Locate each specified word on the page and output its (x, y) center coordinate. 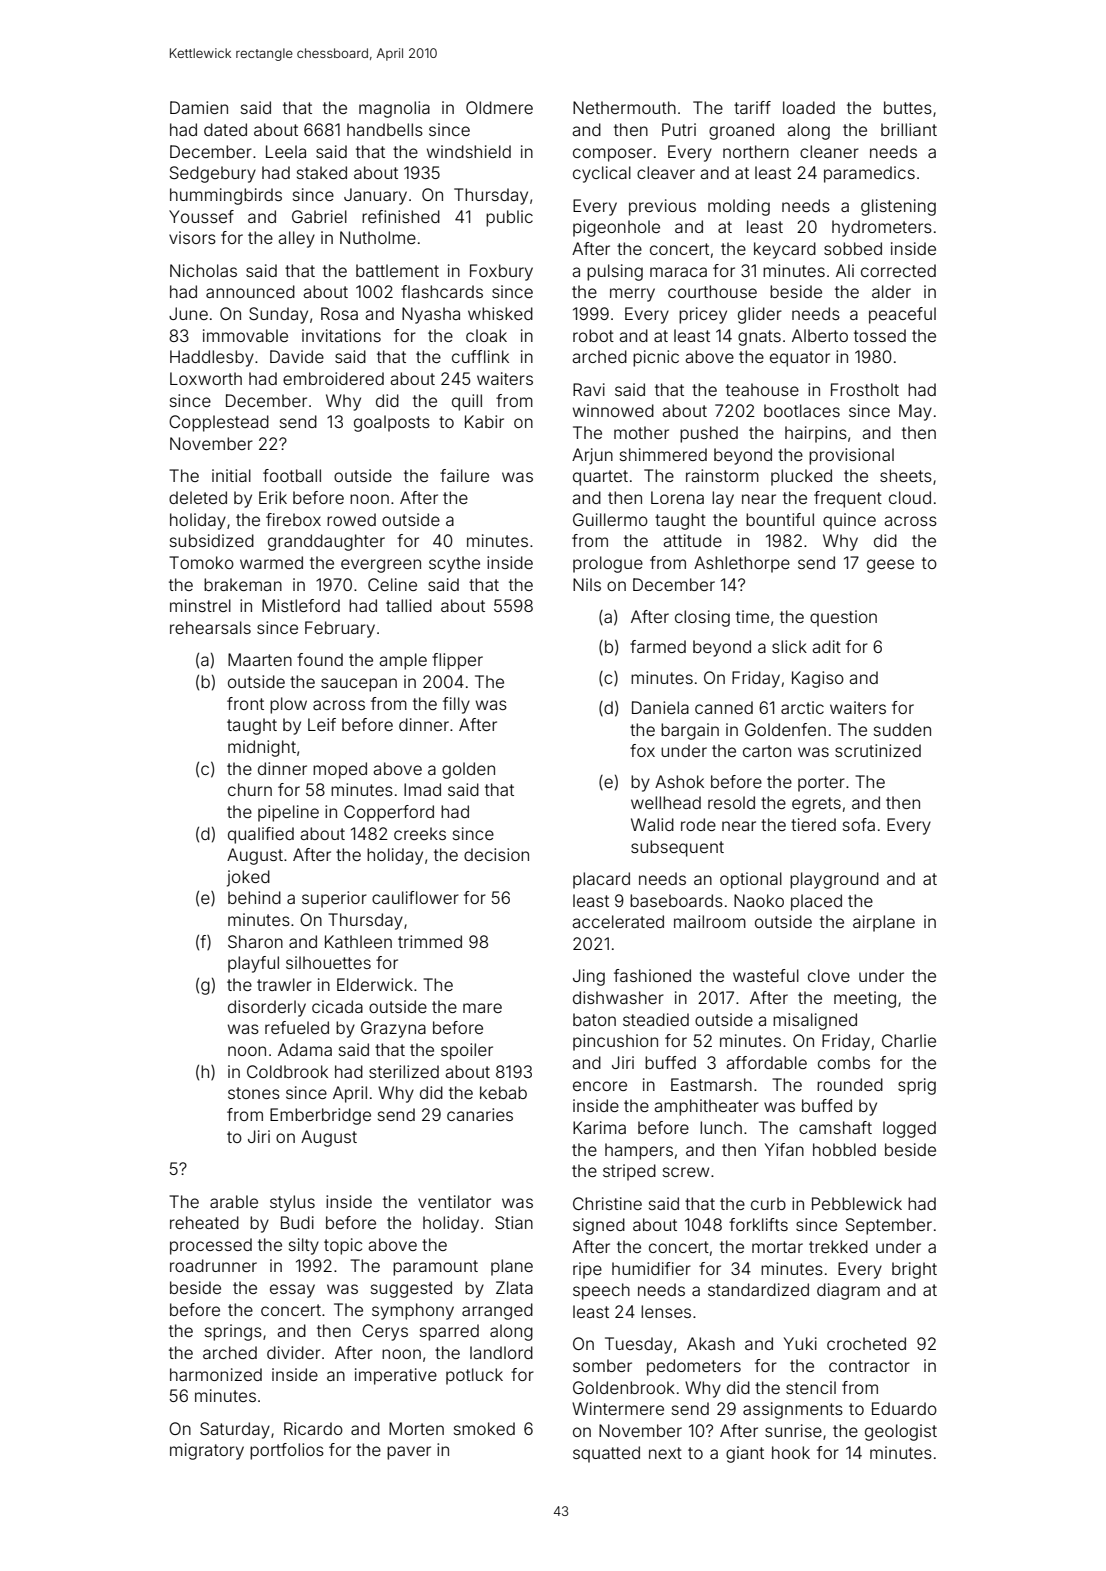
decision (496, 854)
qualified (261, 835)
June (188, 313)
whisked (500, 313)
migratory (207, 1451)
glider (760, 315)
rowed (351, 519)
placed (816, 902)
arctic (802, 707)
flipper (457, 661)
